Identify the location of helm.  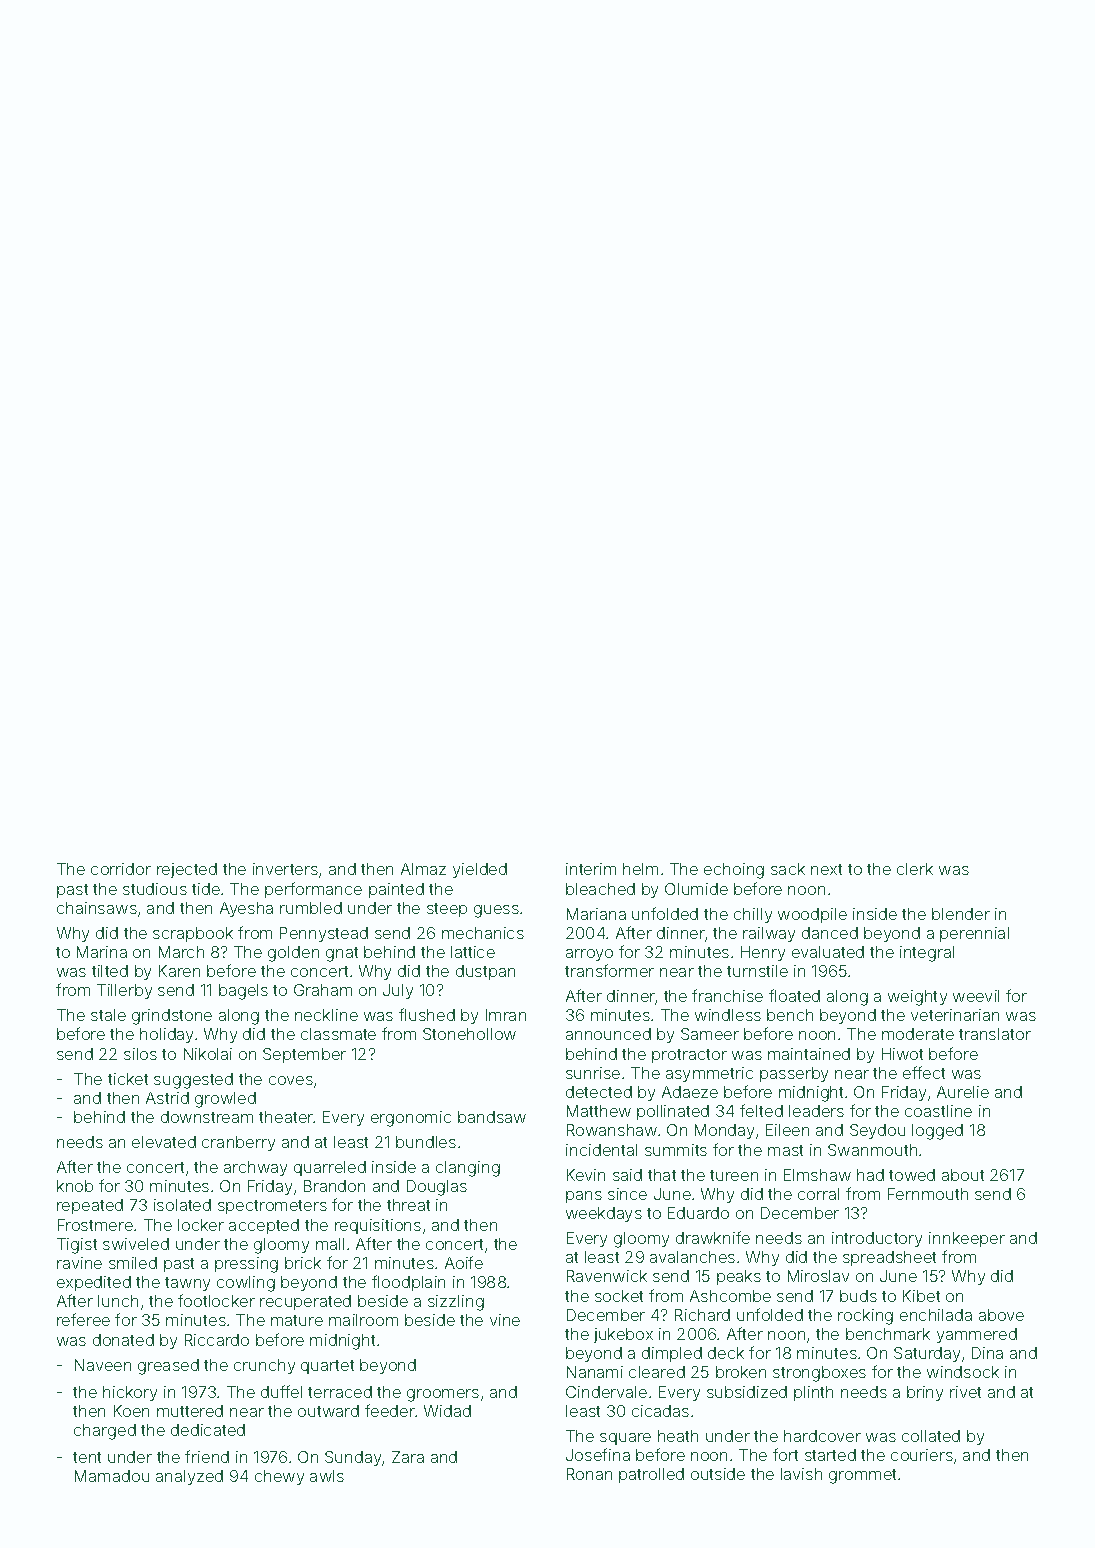
(640, 869).
